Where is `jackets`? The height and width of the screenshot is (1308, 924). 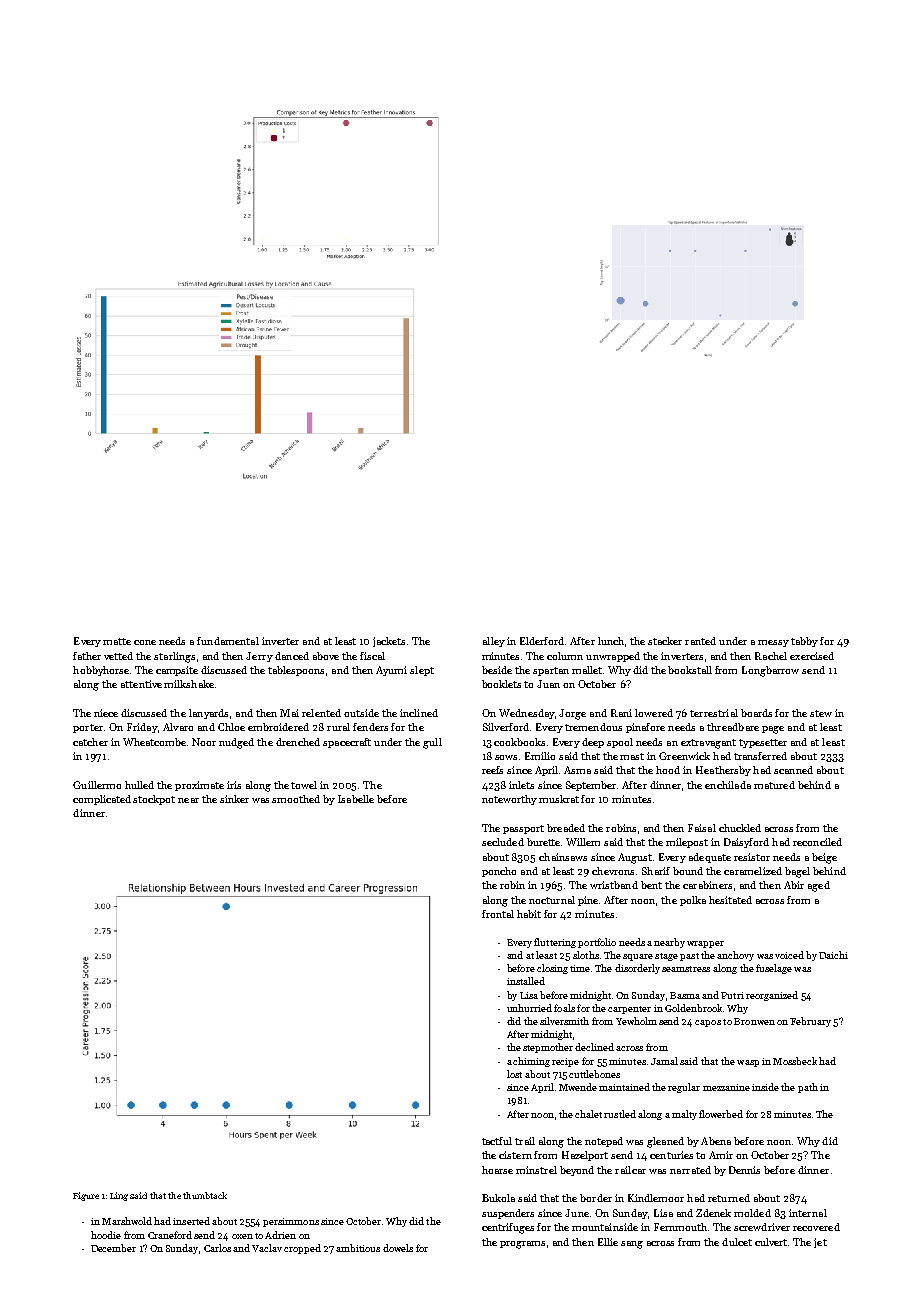
jackets is located at coordinates (389, 642).
